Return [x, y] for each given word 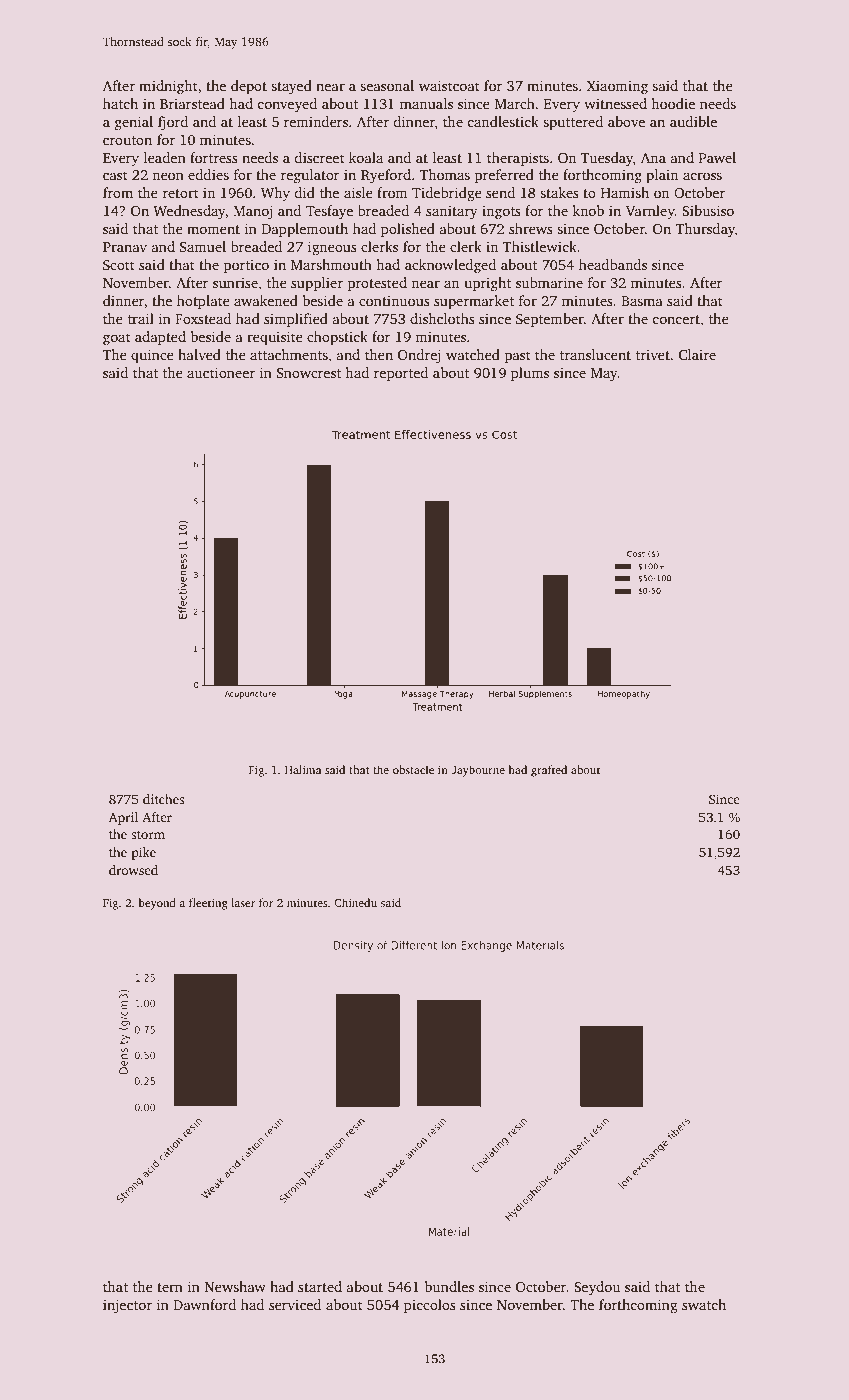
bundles [449, 1286]
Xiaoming [617, 87]
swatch [704, 1304]
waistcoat [449, 85]
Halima [303, 769]
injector [127, 1306]
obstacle [413, 769]
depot [249, 87]
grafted [549, 771]
